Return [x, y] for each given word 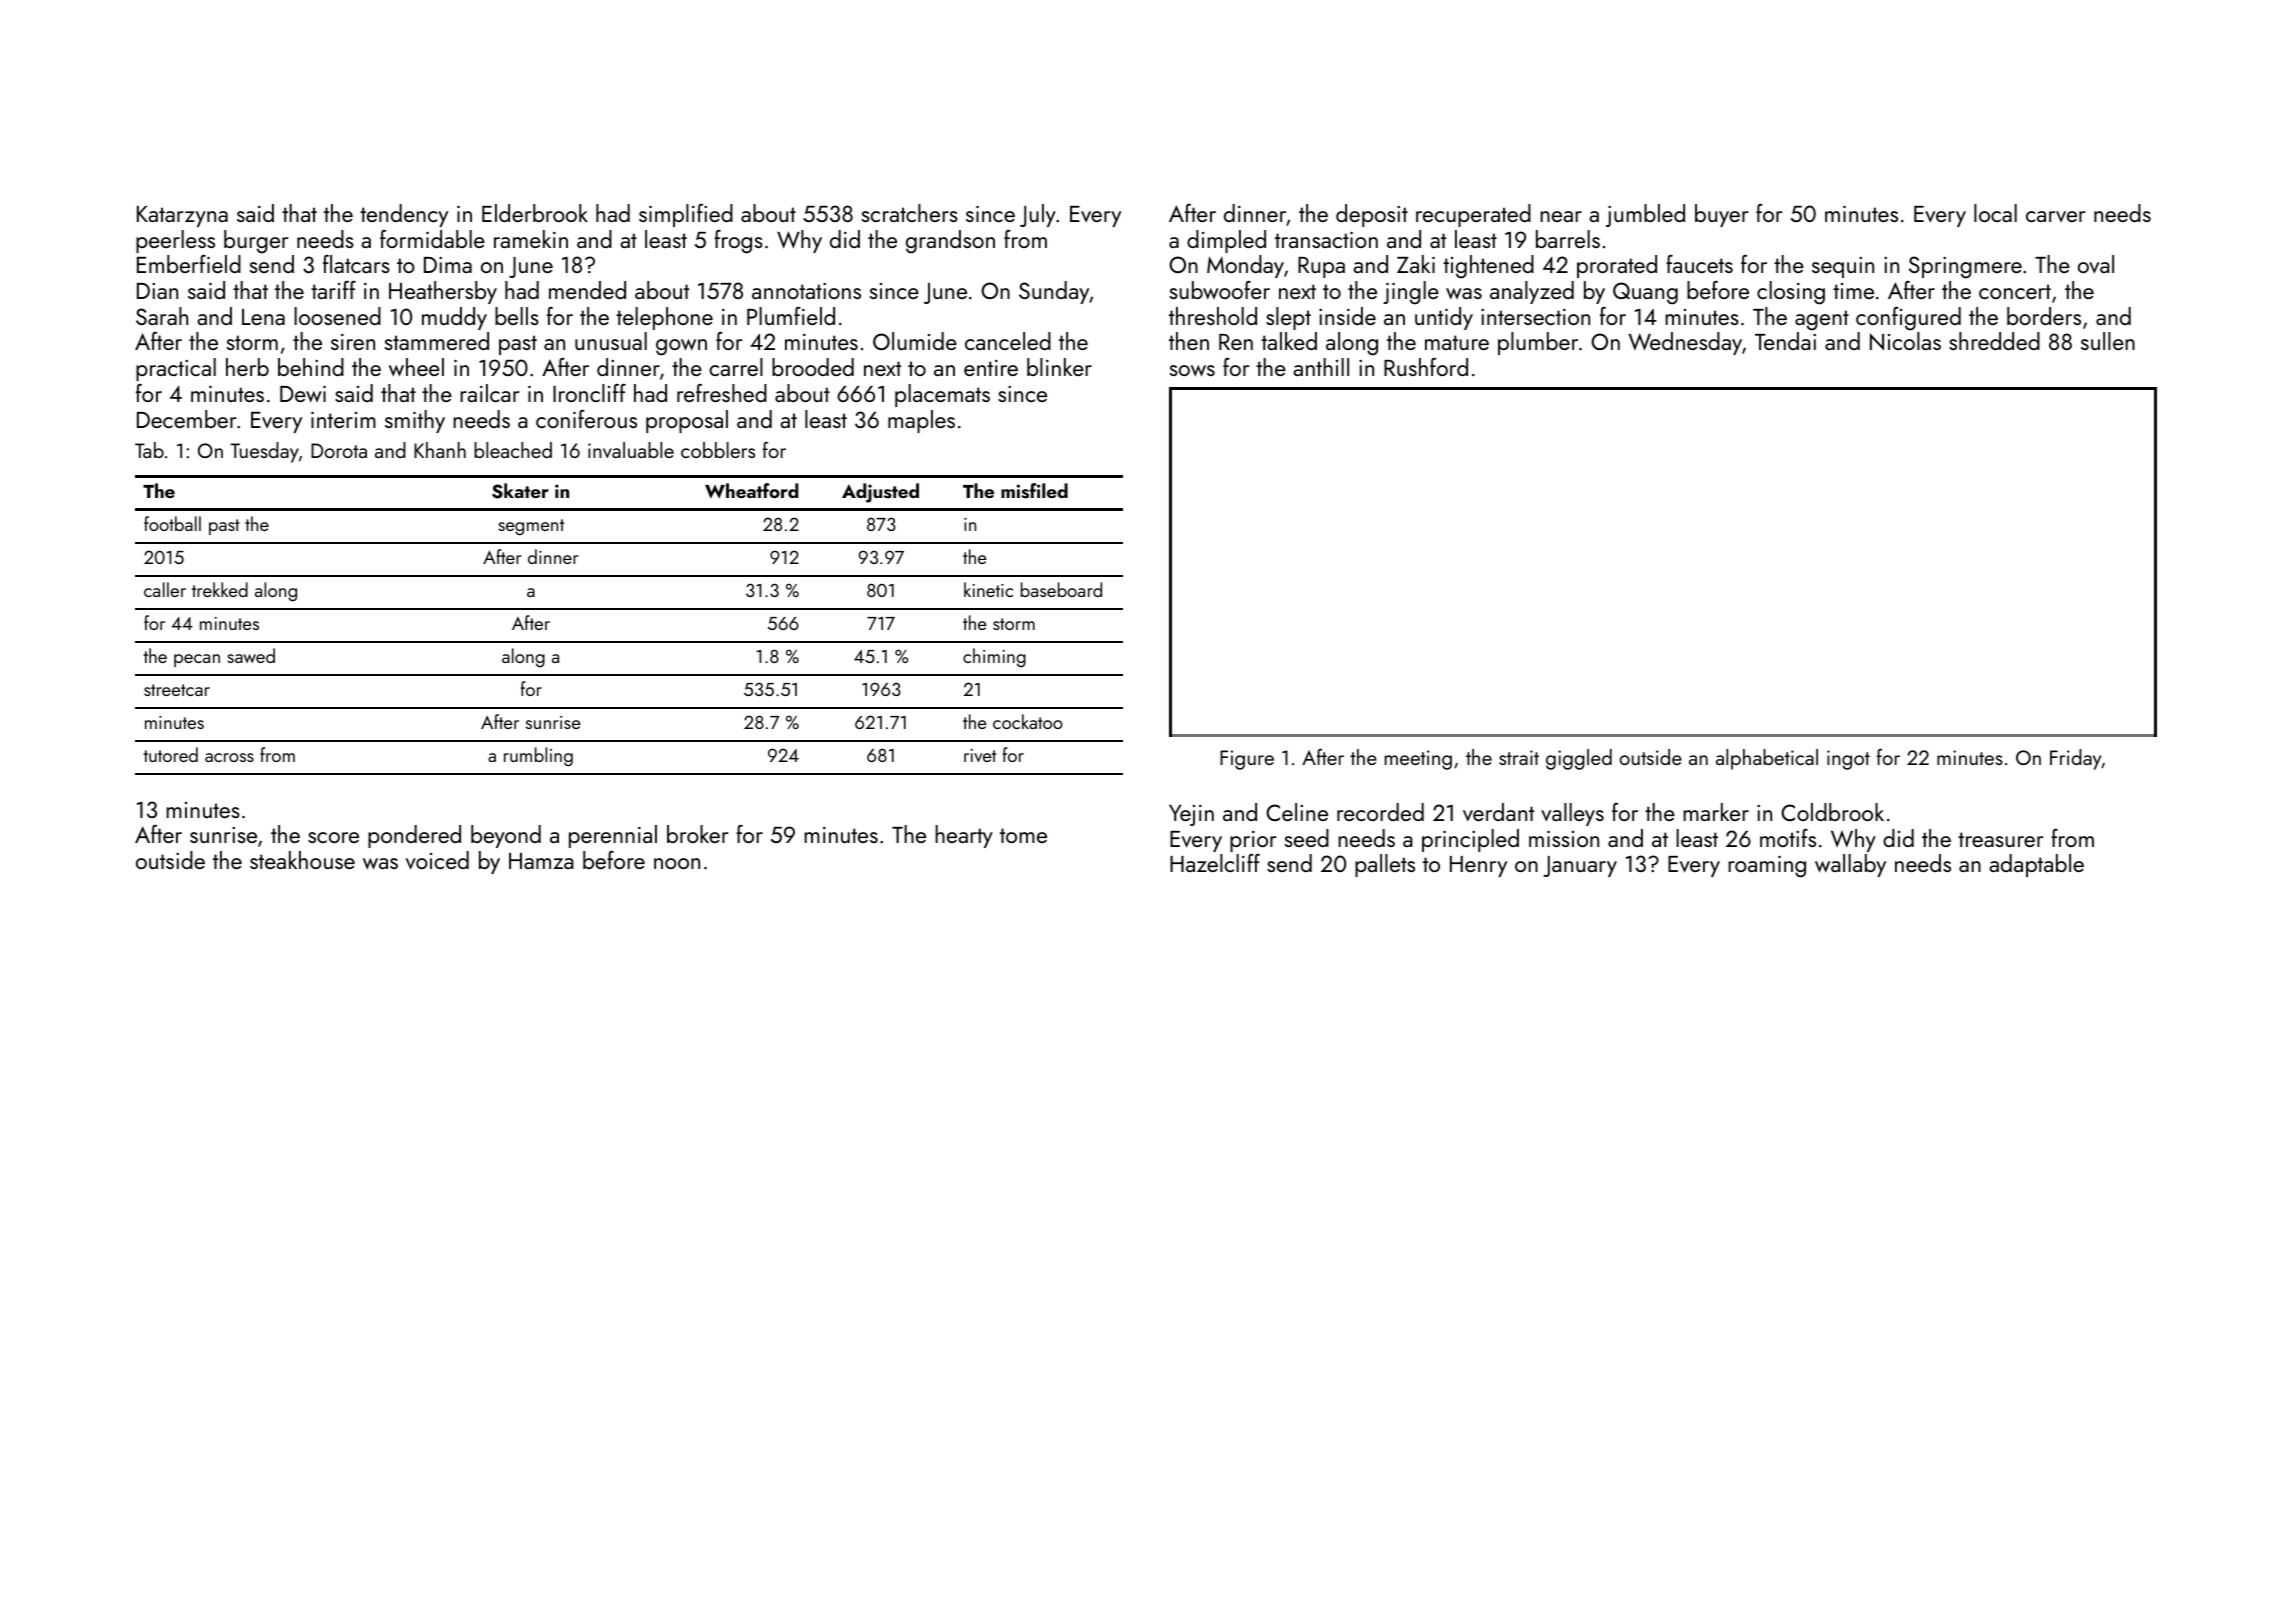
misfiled [1034, 491]
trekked [220, 589]
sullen [2108, 341]
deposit [1372, 215]
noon [677, 863]
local [1995, 213]
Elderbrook [535, 213]
